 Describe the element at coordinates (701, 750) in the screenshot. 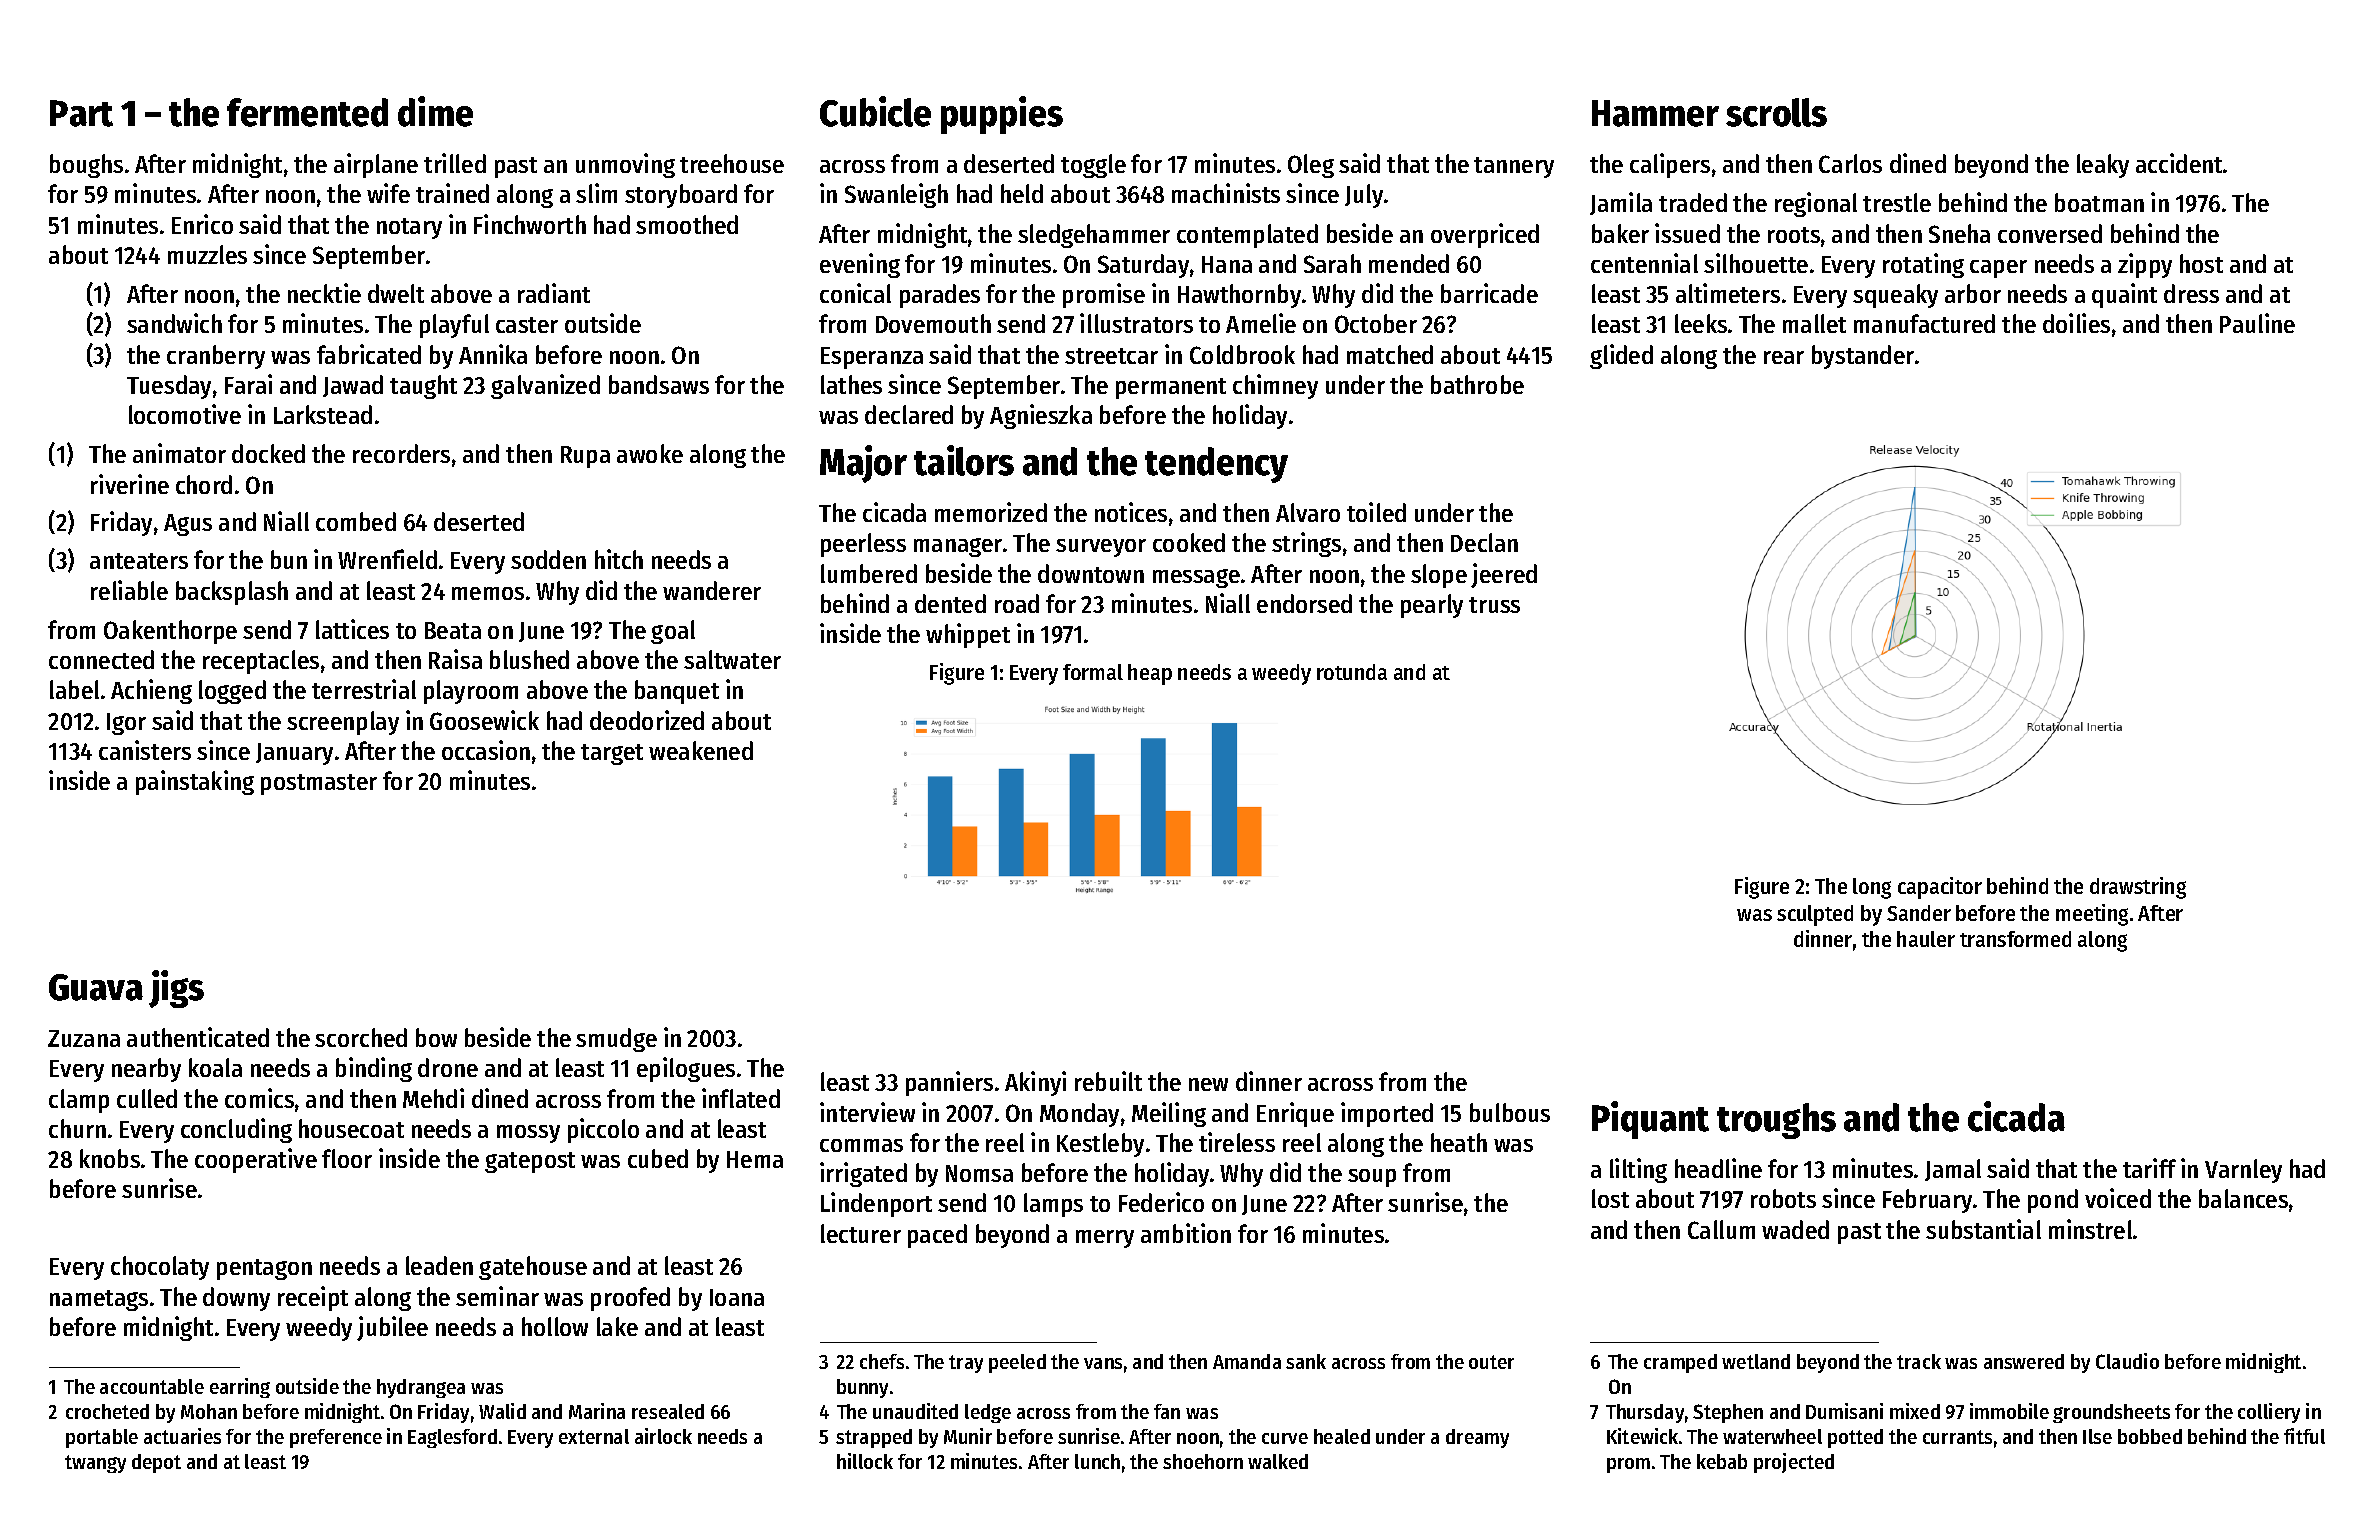

I see `weakened` at that location.
